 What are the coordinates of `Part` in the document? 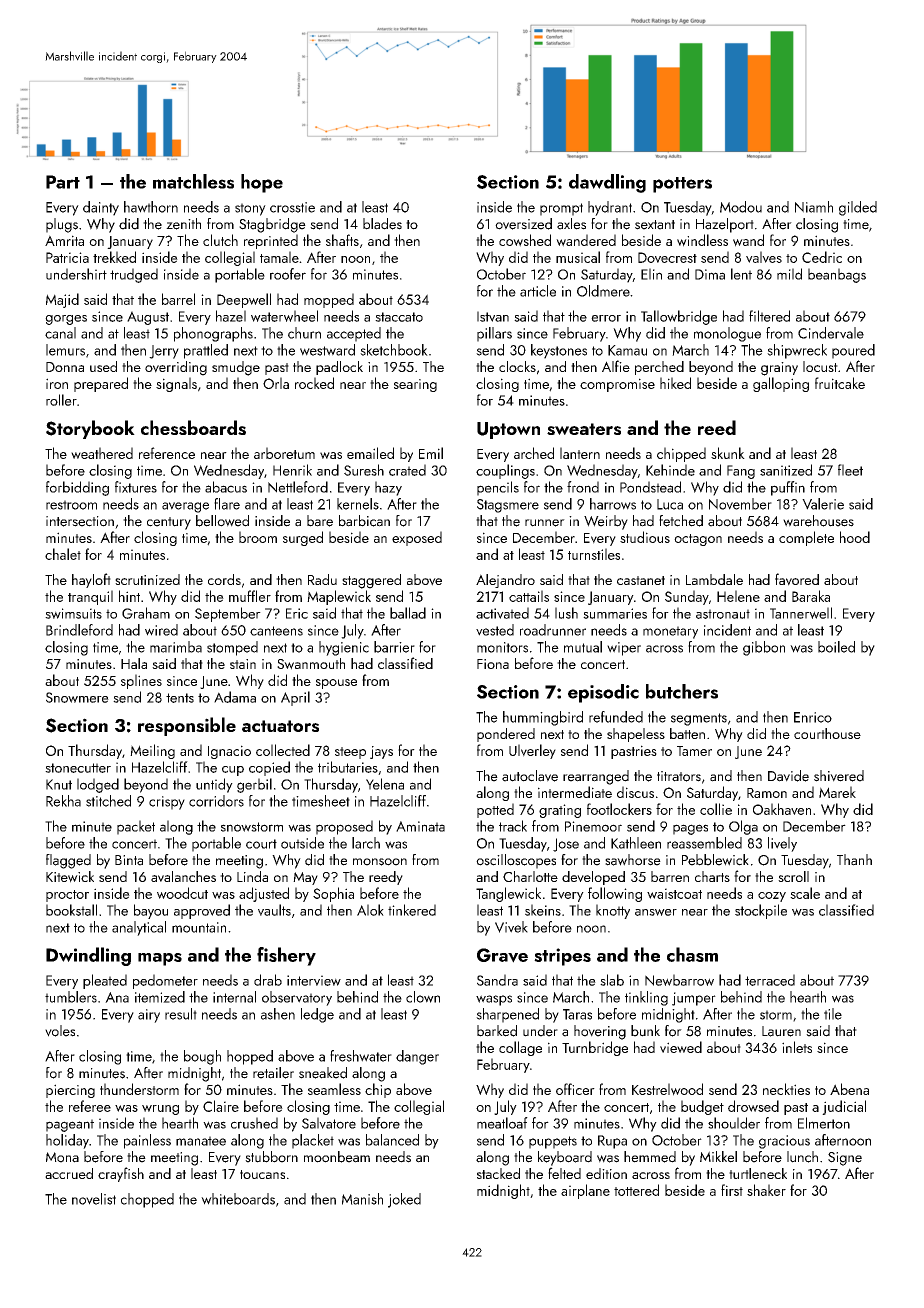 It's located at (63, 182).
